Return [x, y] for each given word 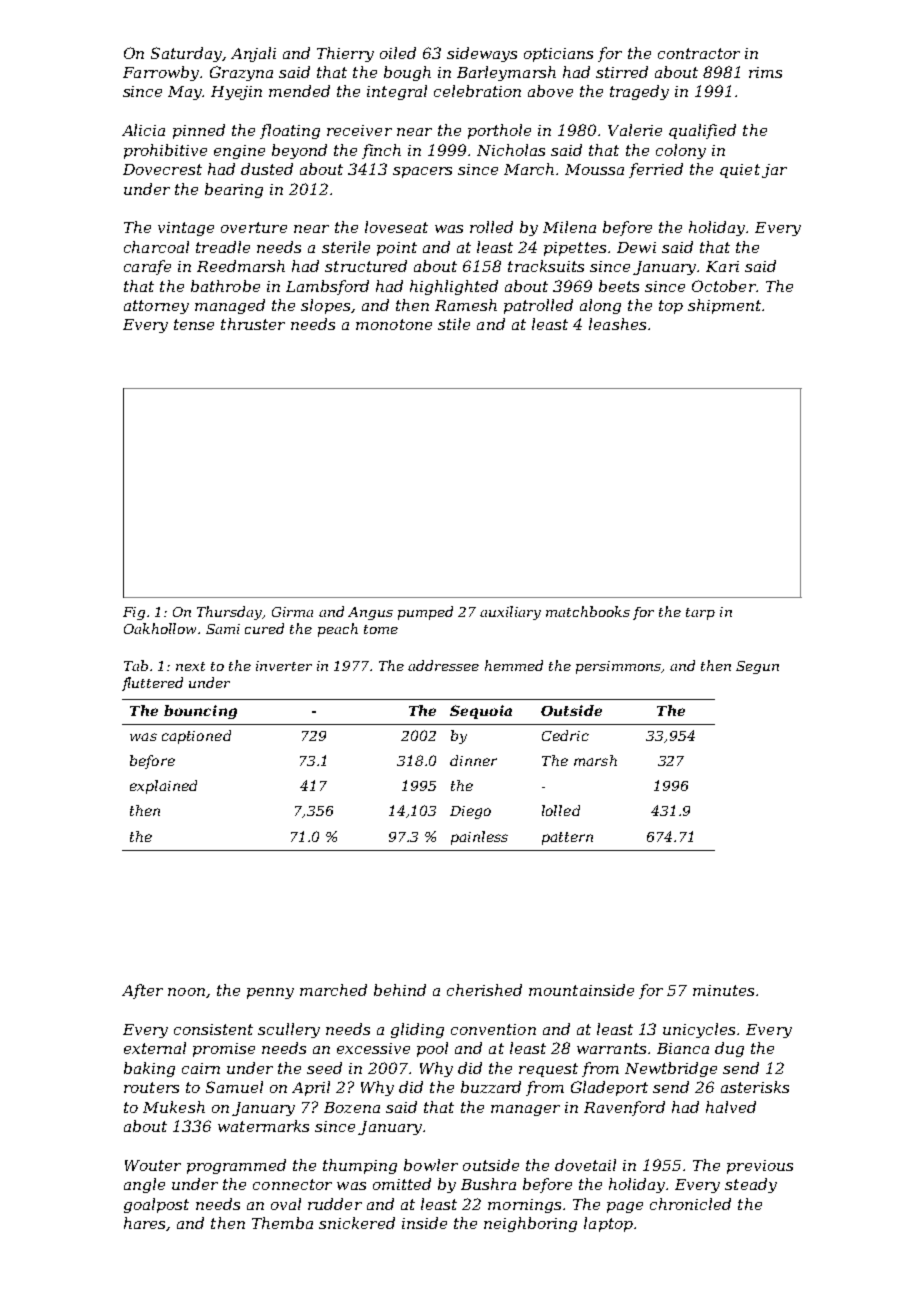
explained [163, 787]
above [550, 91]
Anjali [253, 54]
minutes [723, 990]
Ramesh [466, 305]
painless [479, 838]
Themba [282, 1223]
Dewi [636, 247]
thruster [253, 324]
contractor [699, 53]
